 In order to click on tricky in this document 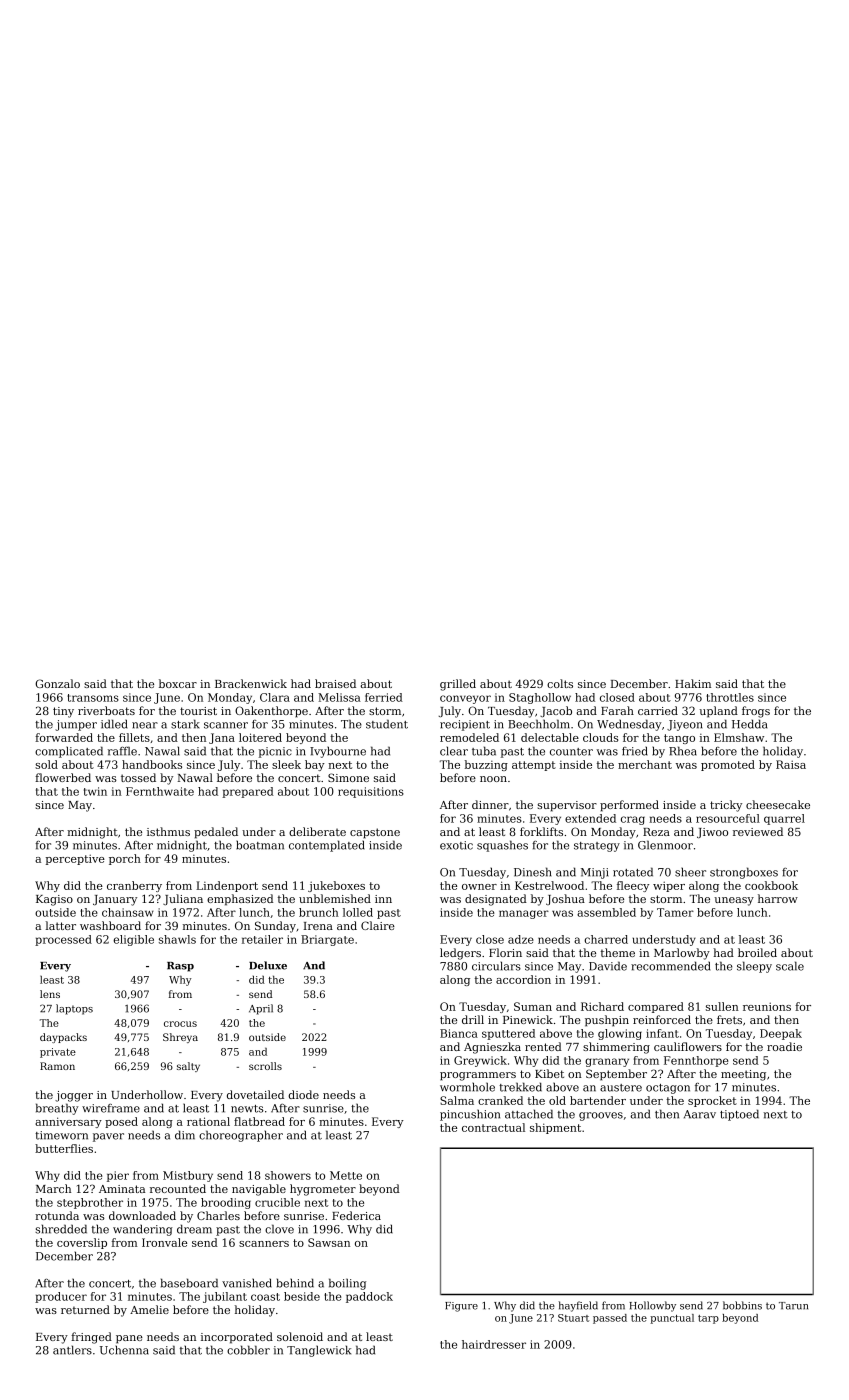, I will do `click(726, 806)`.
